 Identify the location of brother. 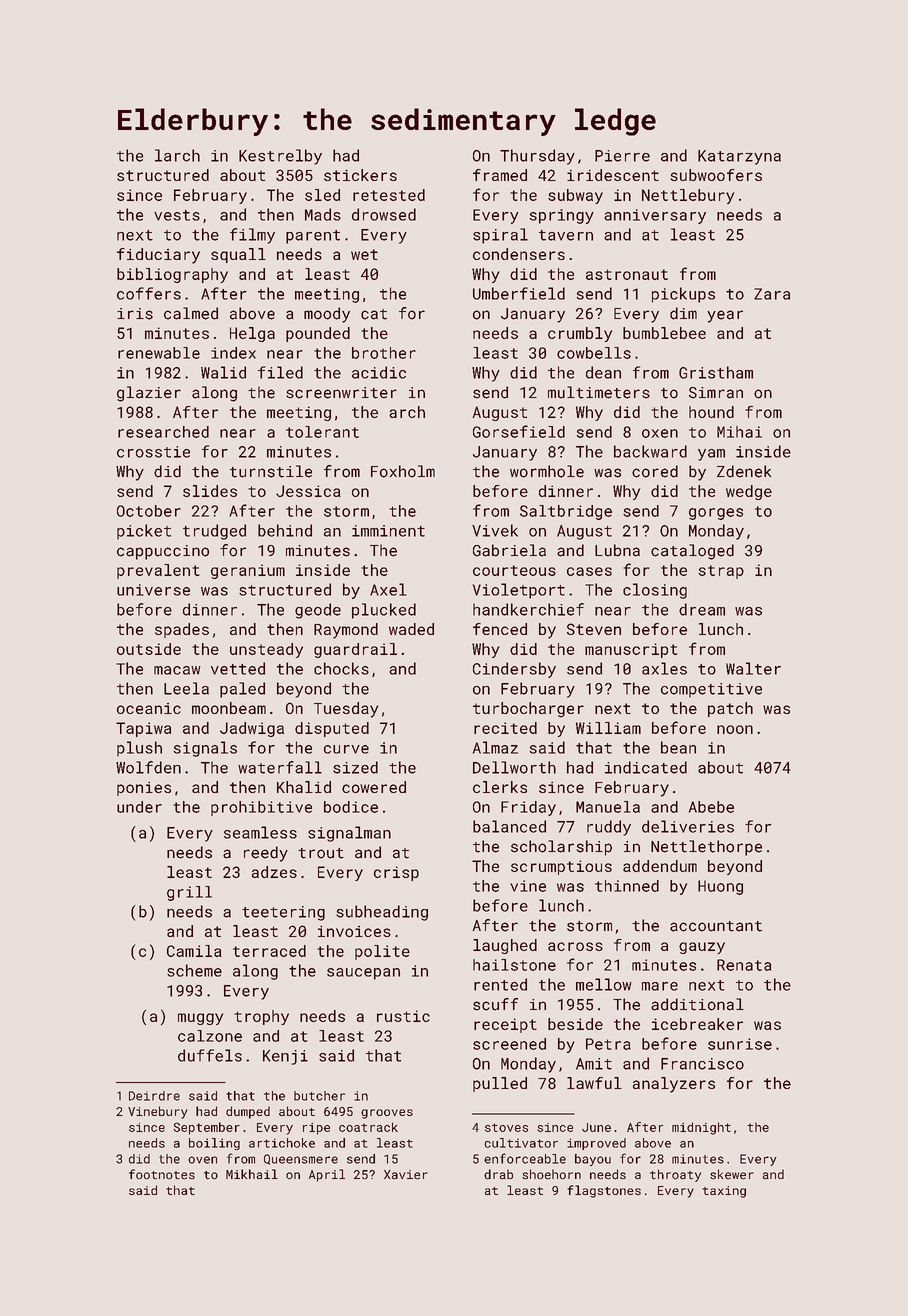
(384, 353).
